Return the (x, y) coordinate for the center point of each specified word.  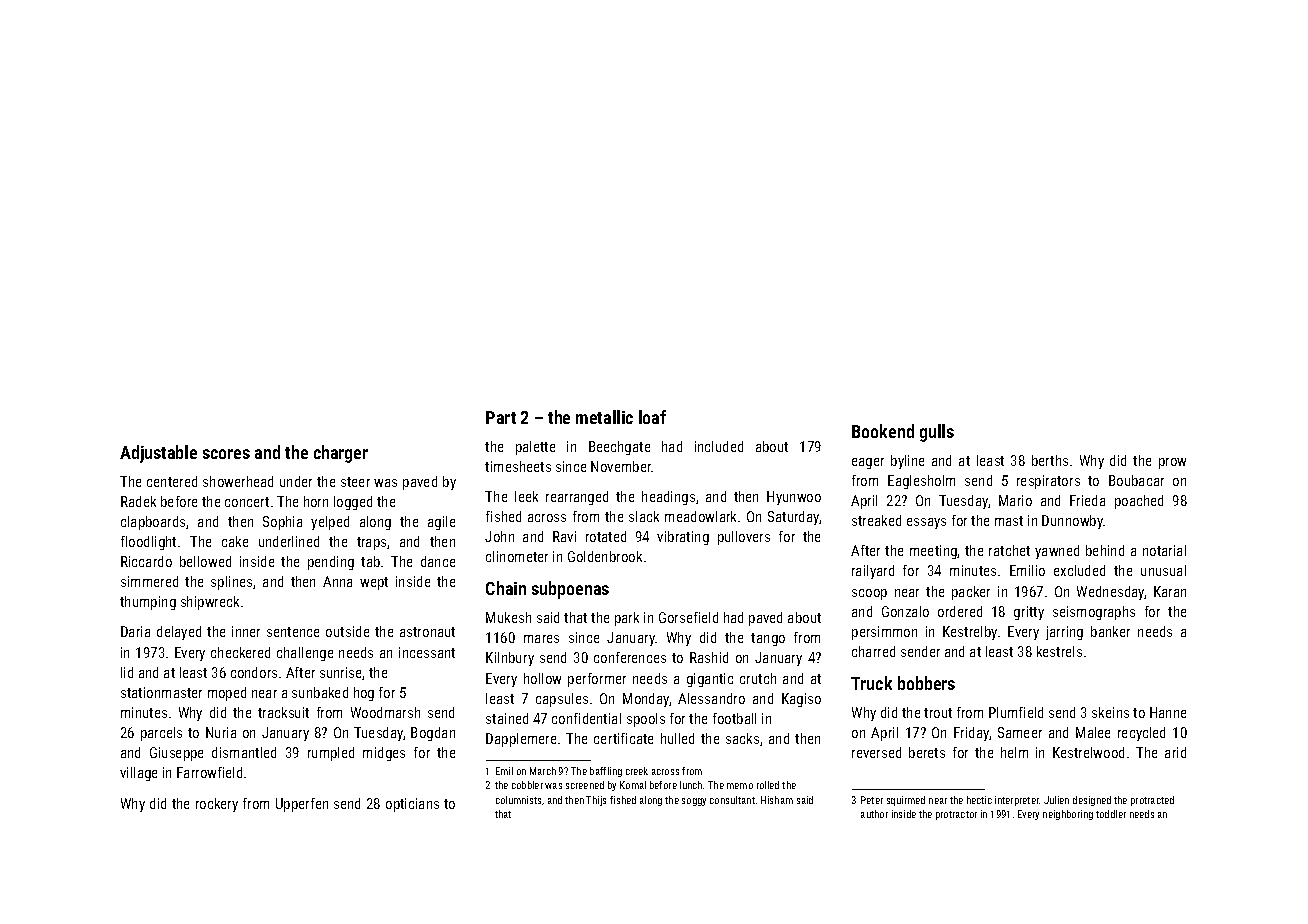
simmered (149, 581)
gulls (937, 433)
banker (1110, 631)
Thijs (596, 801)
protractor (956, 815)
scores (226, 454)
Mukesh (508, 617)
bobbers (926, 683)
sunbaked (320, 692)
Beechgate (619, 448)
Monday (646, 700)
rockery (217, 805)
